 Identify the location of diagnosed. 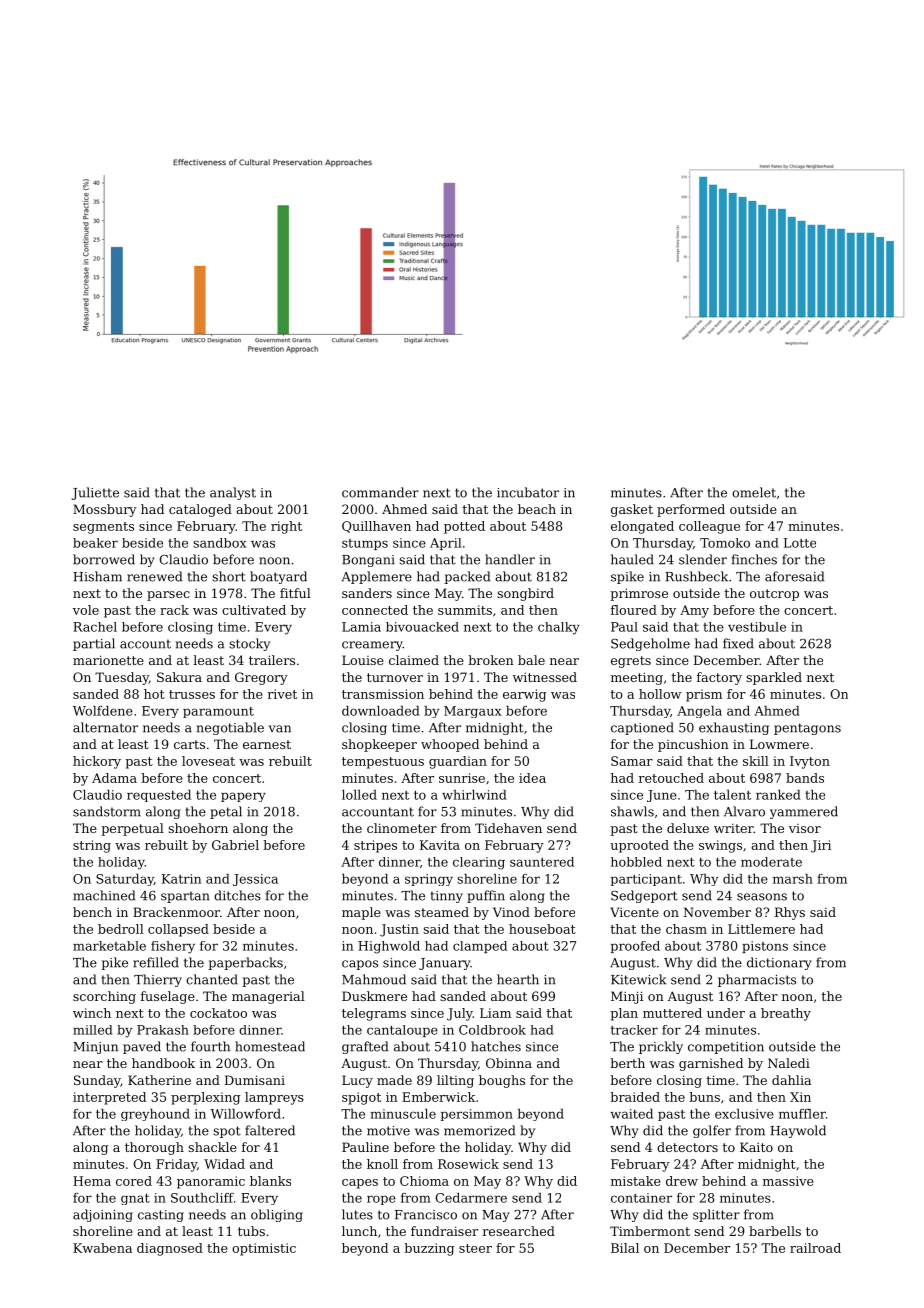
(170, 1249).
